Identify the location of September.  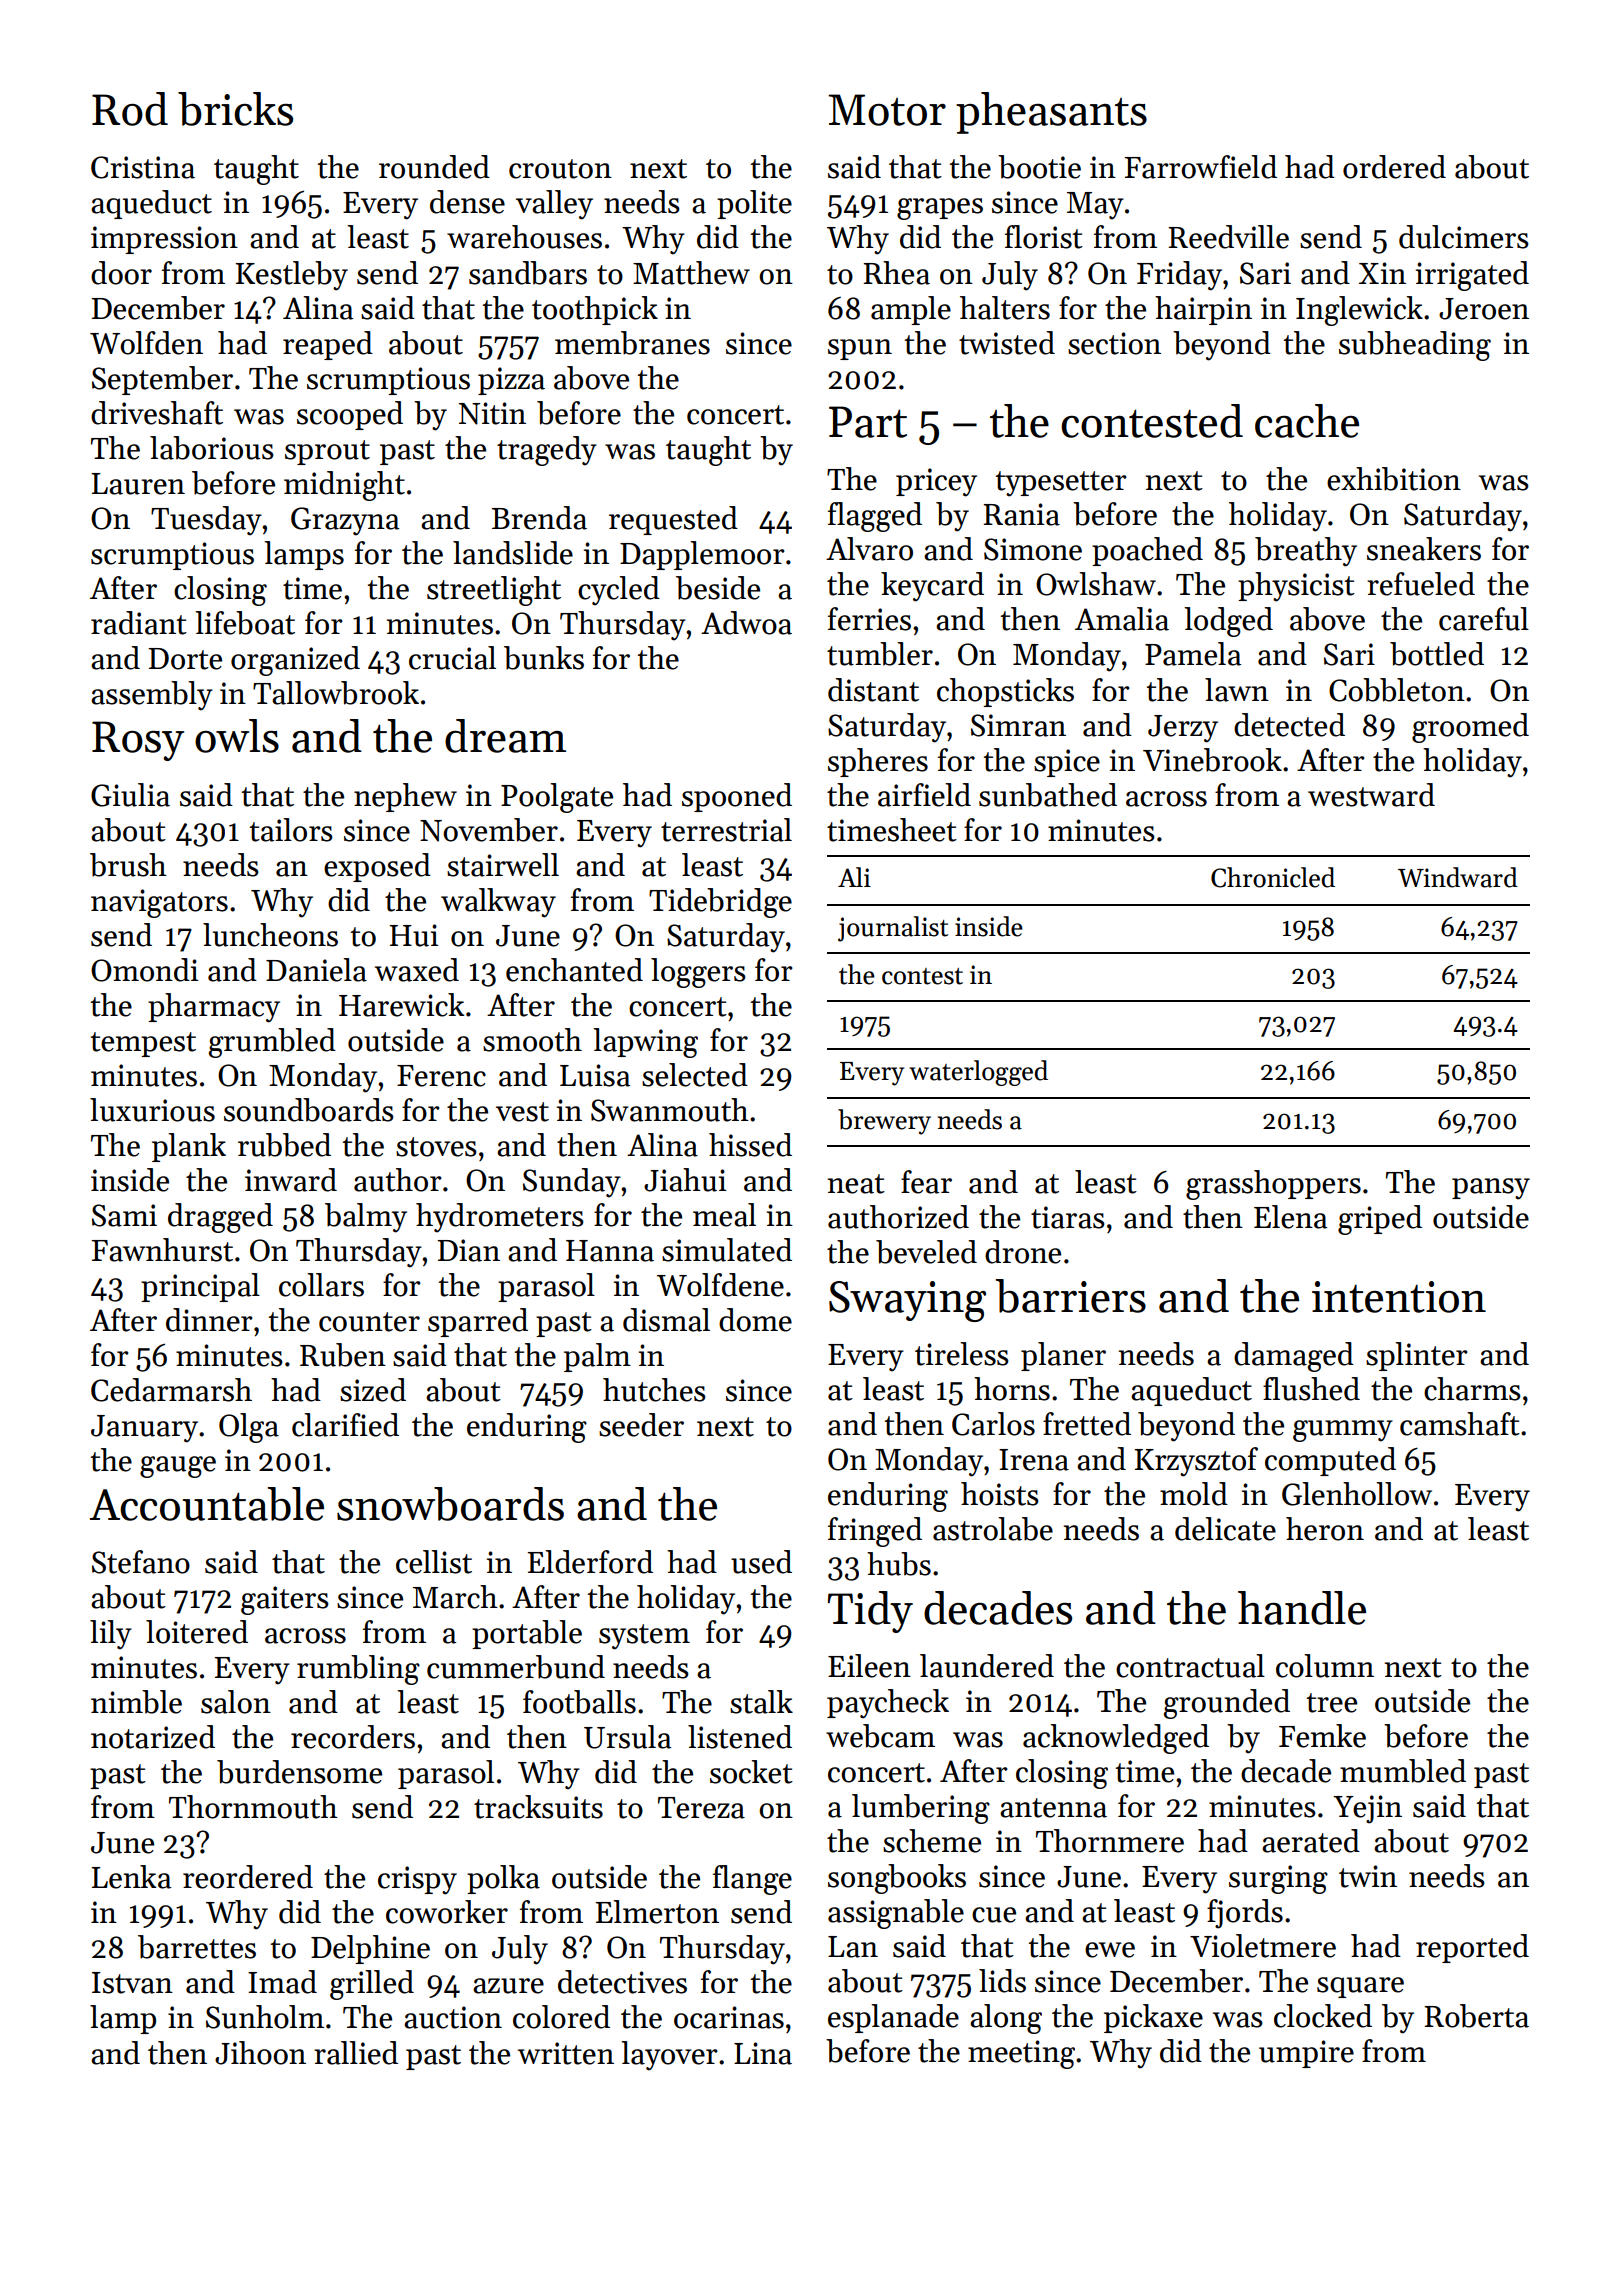
(162, 380).
